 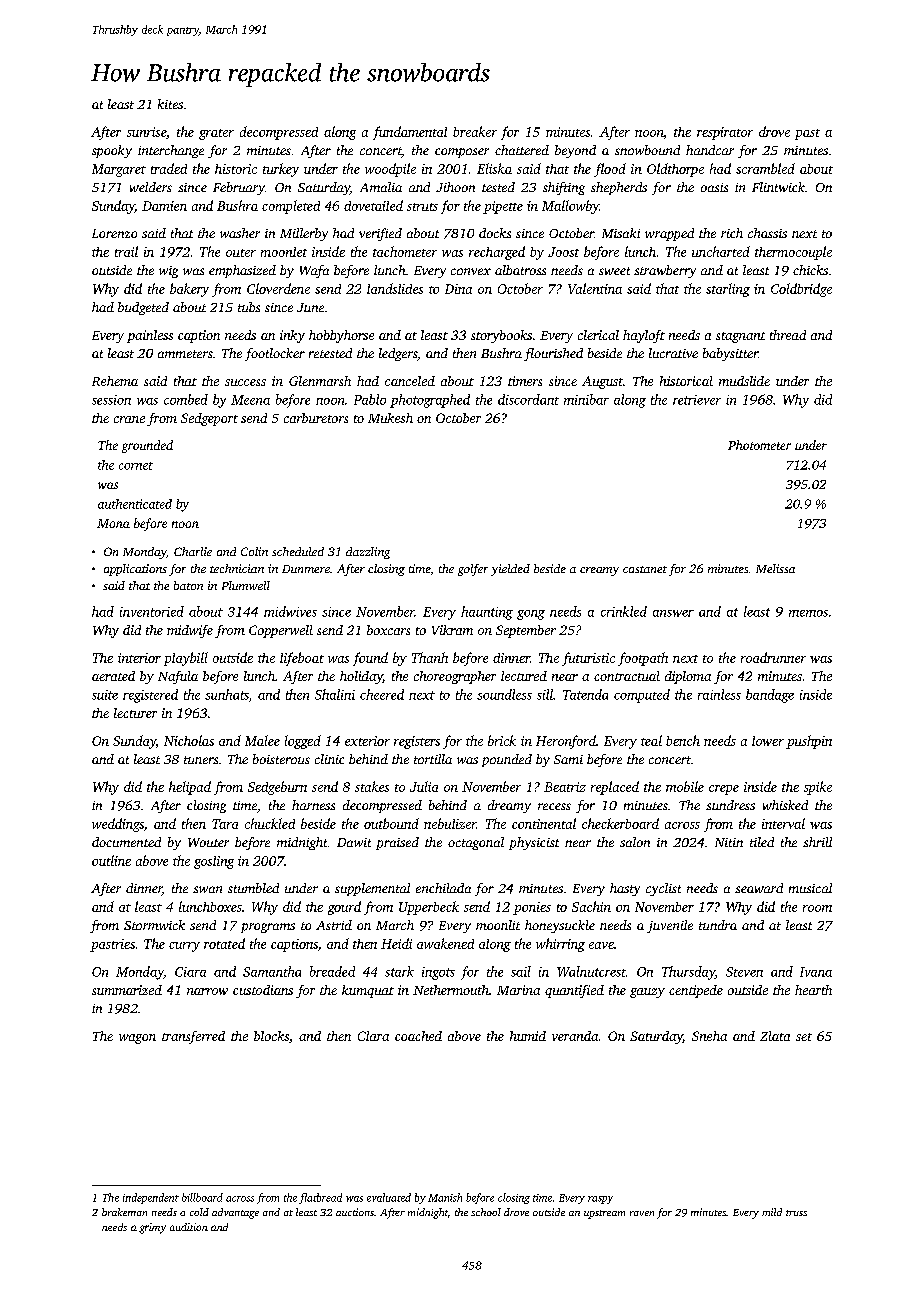 I want to click on Stormwick, so click(x=154, y=925).
